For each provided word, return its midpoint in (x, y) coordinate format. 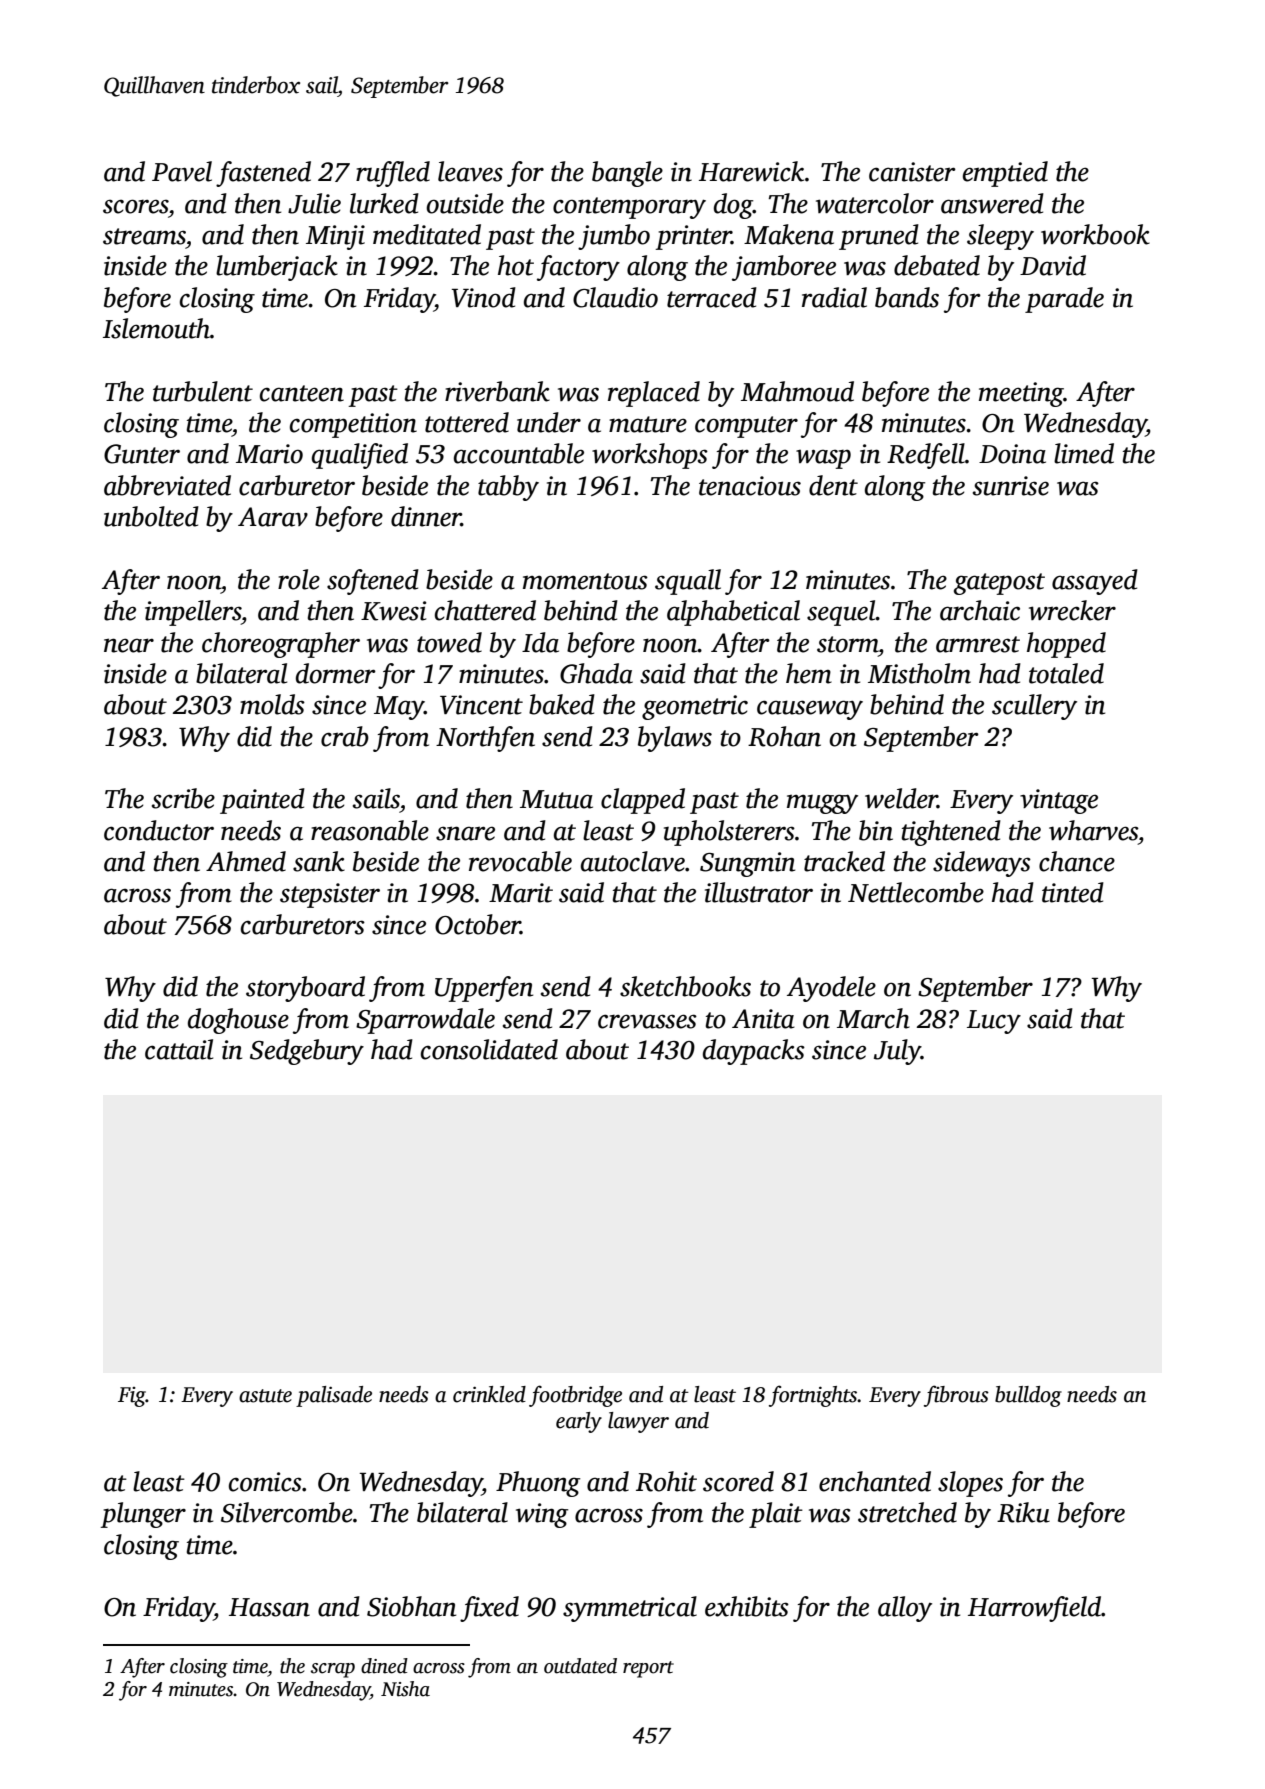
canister (912, 172)
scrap (333, 1670)
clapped (643, 801)
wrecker (1072, 610)
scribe (183, 798)
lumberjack (277, 268)
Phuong (538, 1484)
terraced (712, 297)
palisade (334, 1396)
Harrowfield (1035, 1609)
